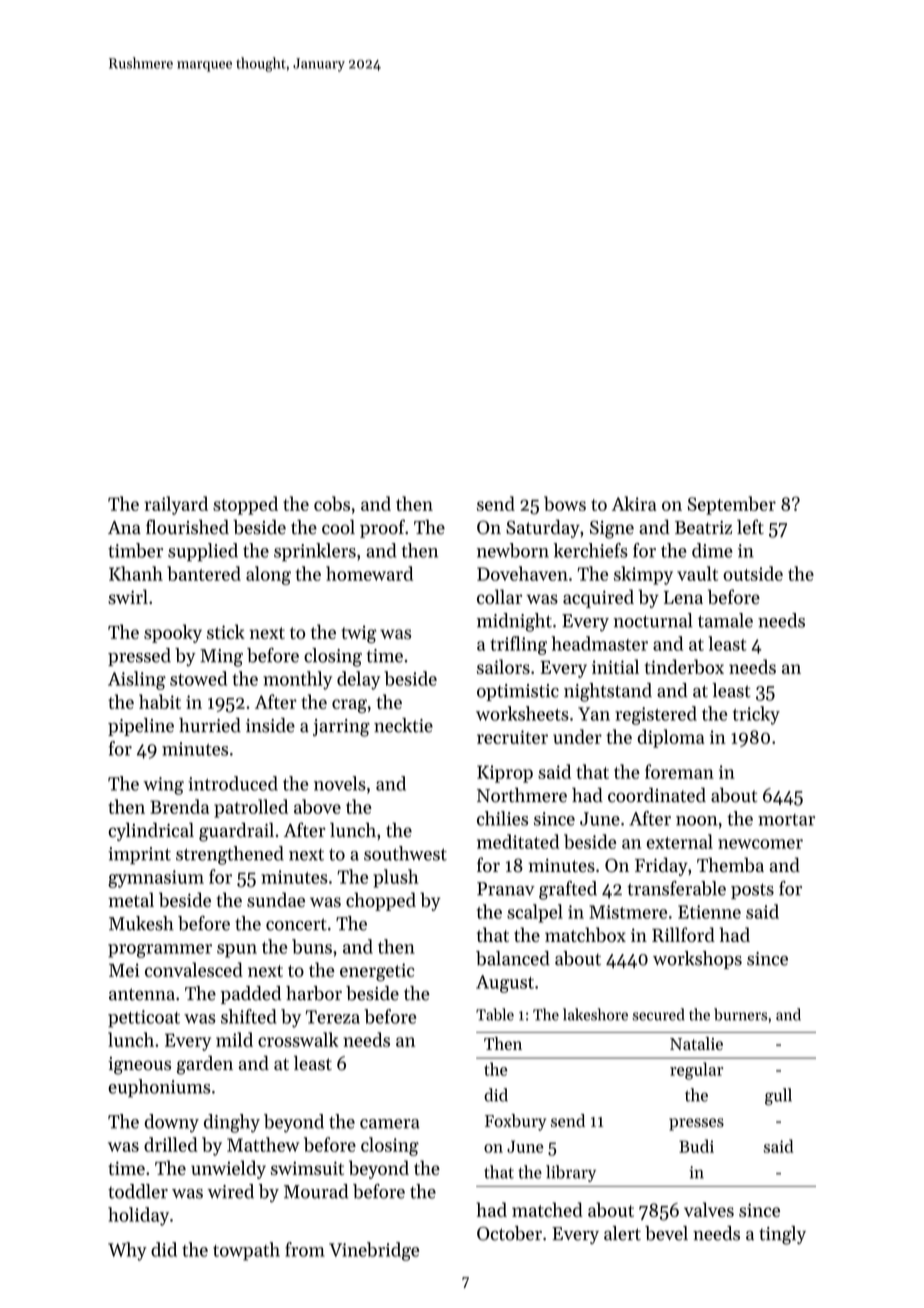 The width and height of the page is (924, 1308). What do you see at coordinates (128, 596) in the page?
I see `swirl` at bounding box center [128, 596].
